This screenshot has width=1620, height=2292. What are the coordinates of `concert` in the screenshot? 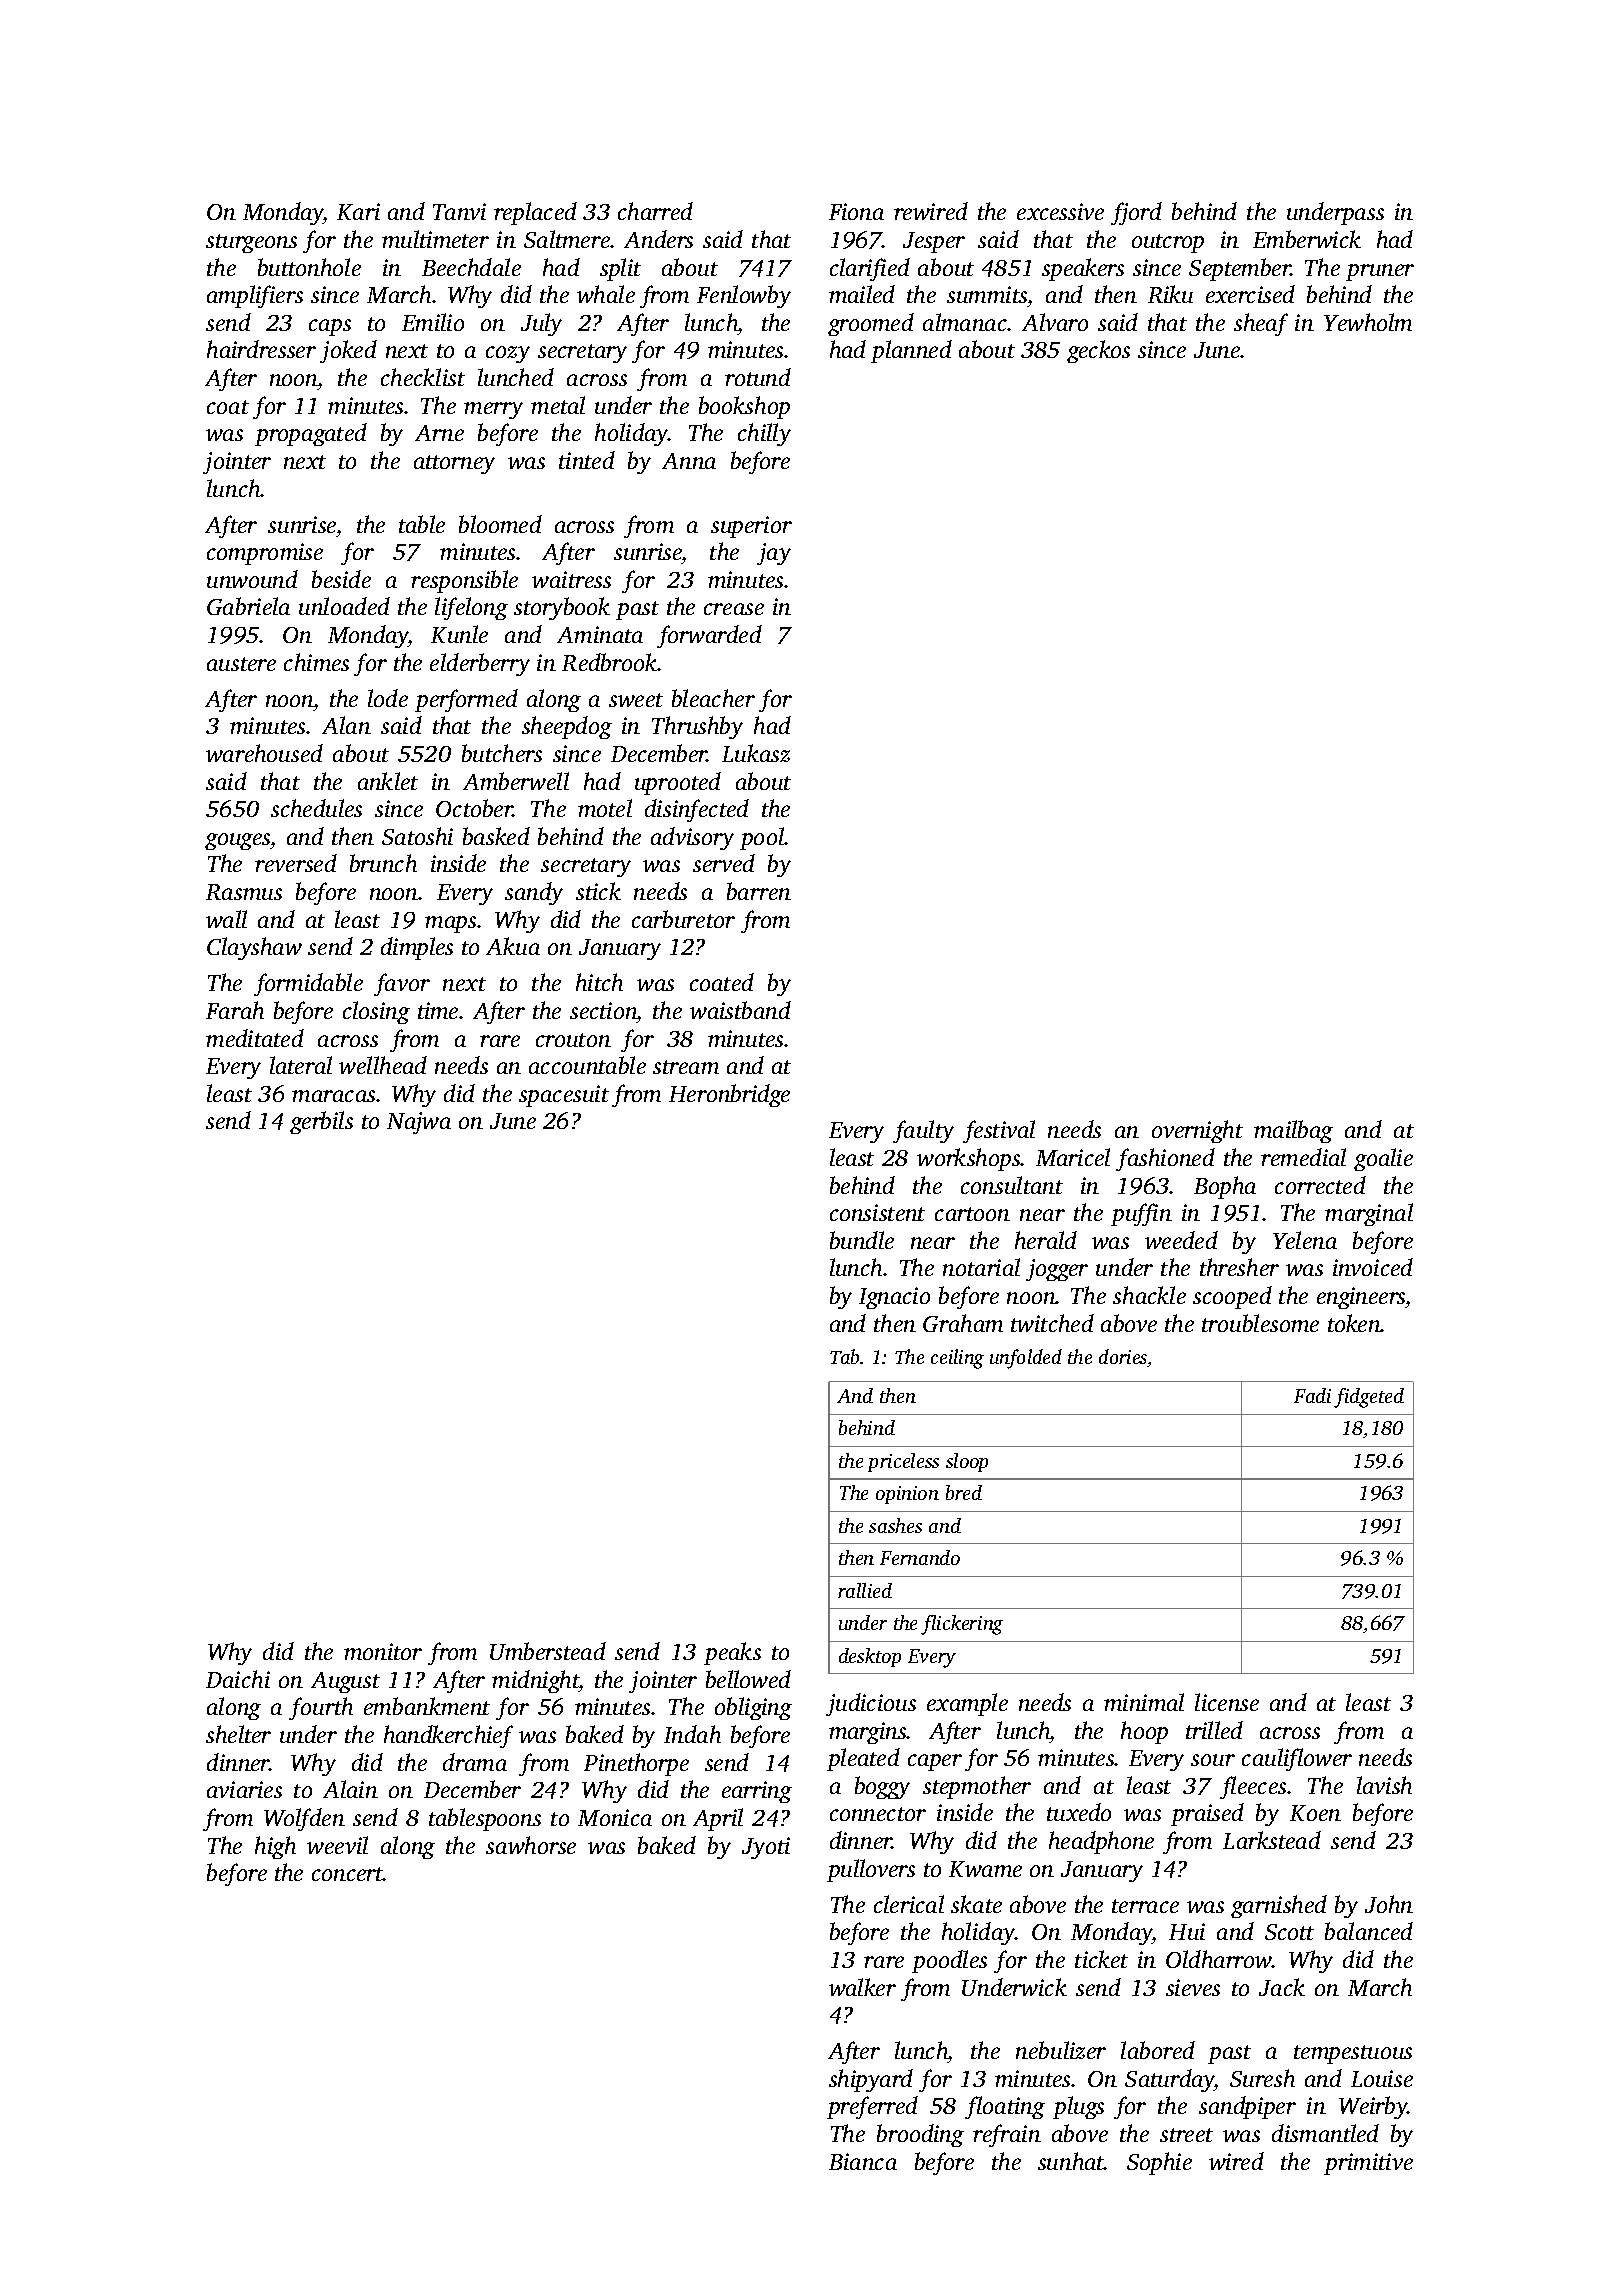 It's located at (348, 1874).
